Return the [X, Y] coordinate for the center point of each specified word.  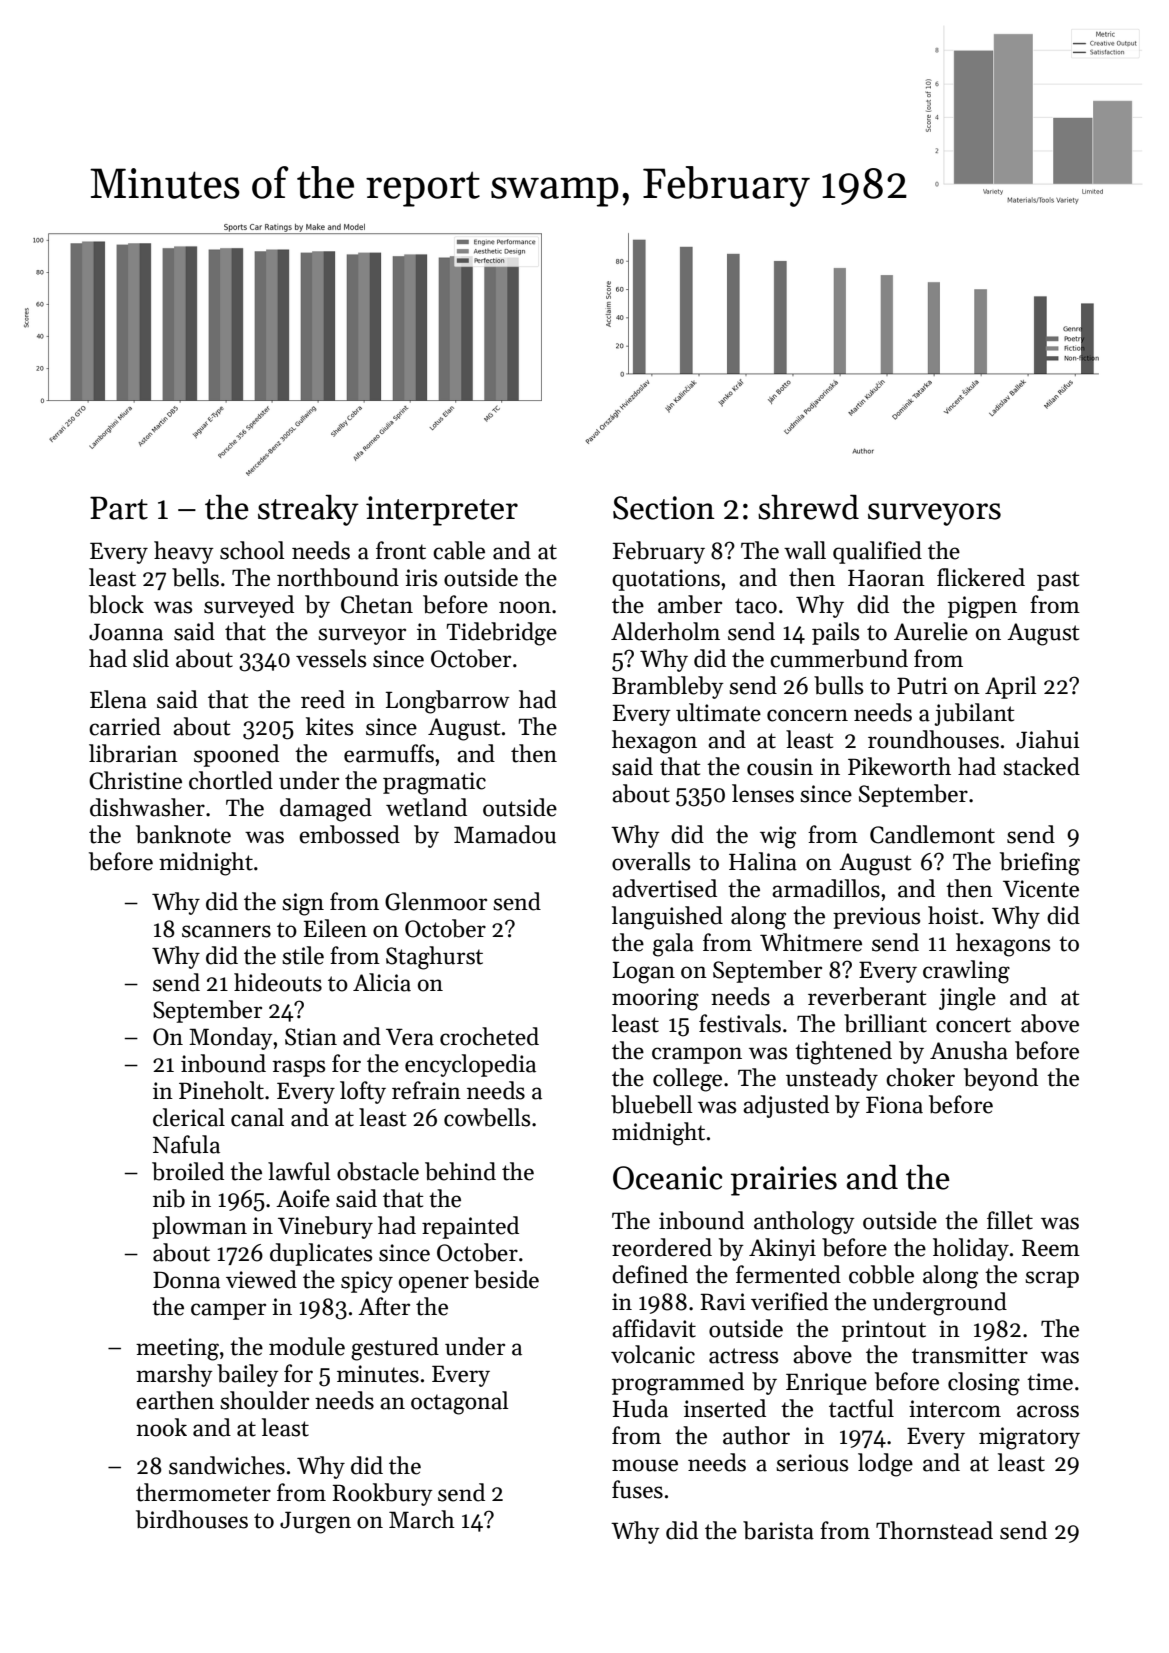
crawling [966, 972]
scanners [226, 931]
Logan [644, 972]
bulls [838, 685]
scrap [1052, 1279]
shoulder [264, 1400]
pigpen [982, 607]
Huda [640, 1408]
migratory [1029, 1438]
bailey [248, 1375]
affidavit [654, 1328]
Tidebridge [501, 634]
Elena [118, 699]
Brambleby [668, 687]
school [252, 550]
